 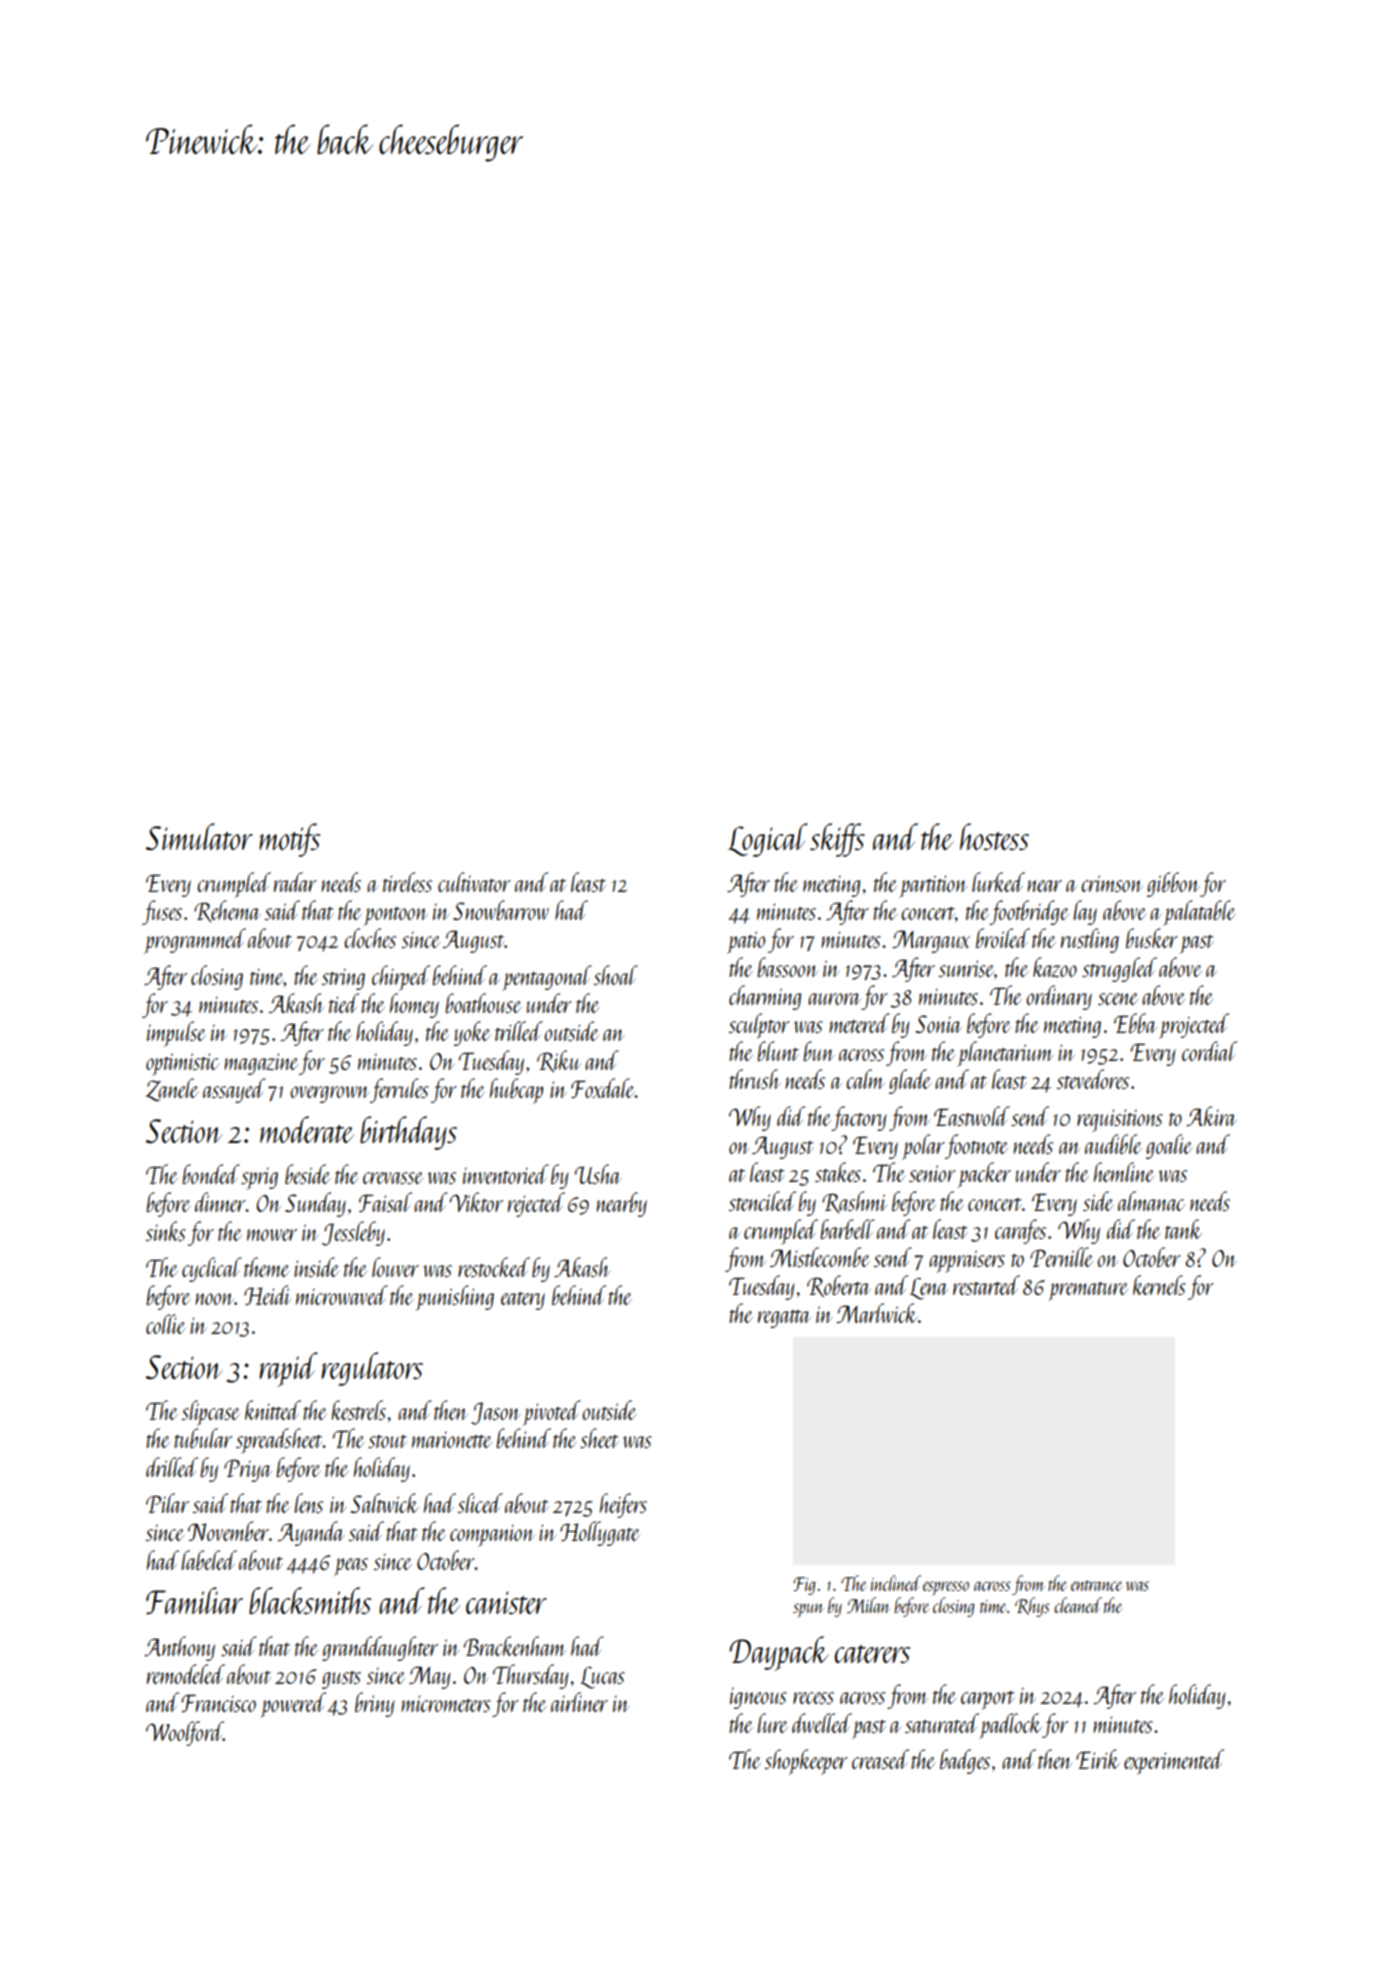 What do you see at coordinates (806, 1762) in the screenshot?
I see `shopkeeper` at bounding box center [806, 1762].
